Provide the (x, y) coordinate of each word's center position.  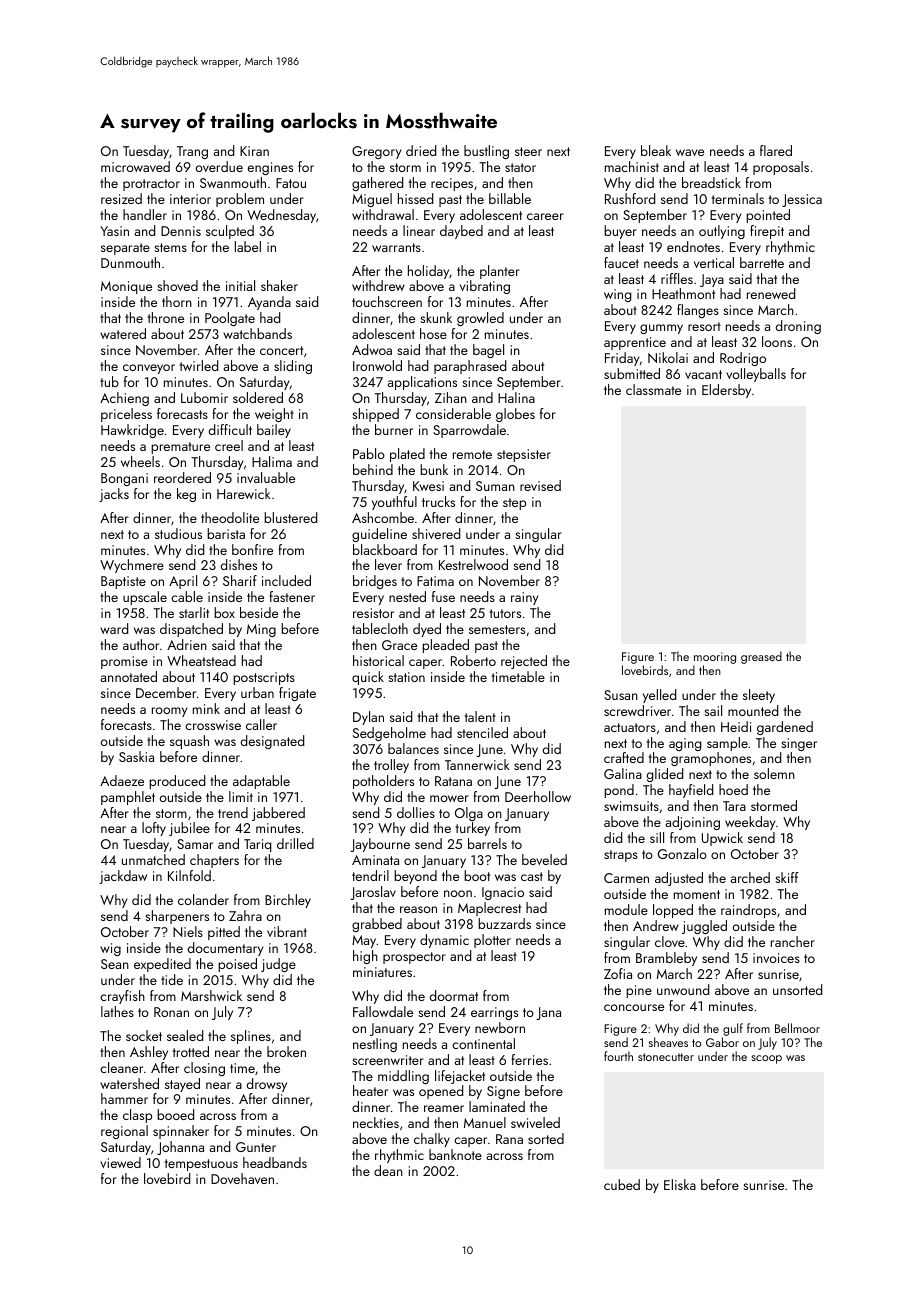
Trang (192, 152)
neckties (376, 1122)
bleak (656, 150)
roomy (169, 712)
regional (124, 1132)
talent (480, 716)
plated (407, 455)
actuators (630, 727)
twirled (198, 365)
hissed (415, 198)
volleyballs (756, 375)
